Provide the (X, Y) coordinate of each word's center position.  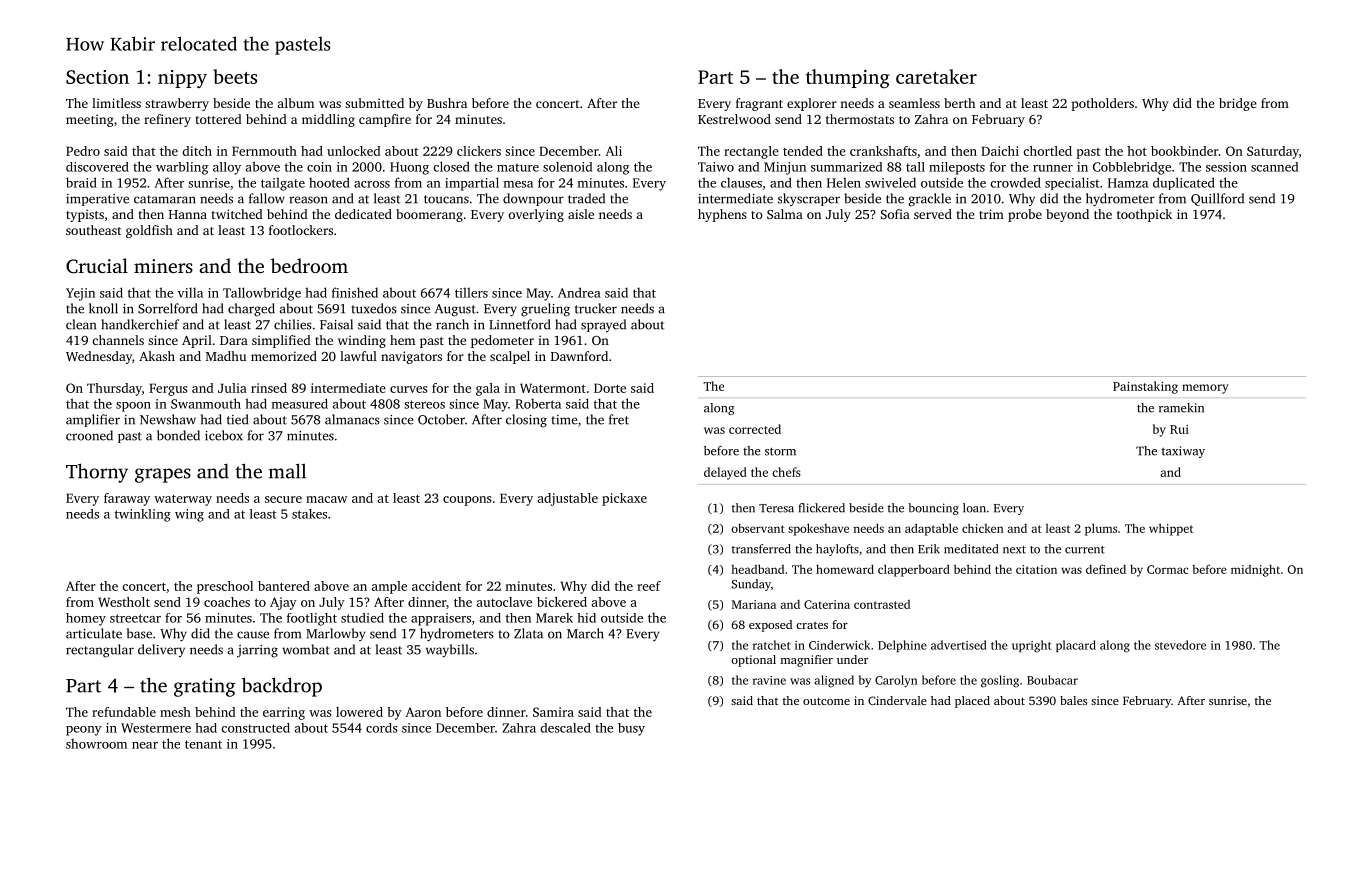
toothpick (1144, 215)
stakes (309, 514)
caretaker (936, 76)
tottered (218, 119)
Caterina (827, 604)
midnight (1255, 570)
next (1014, 550)
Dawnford (579, 356)
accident (436, 586)
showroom (96, 743)
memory (1205, 389)
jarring (257, 651)
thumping (848, 78)
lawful (358, 356)
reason (308, 200)
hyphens (722, 215)
